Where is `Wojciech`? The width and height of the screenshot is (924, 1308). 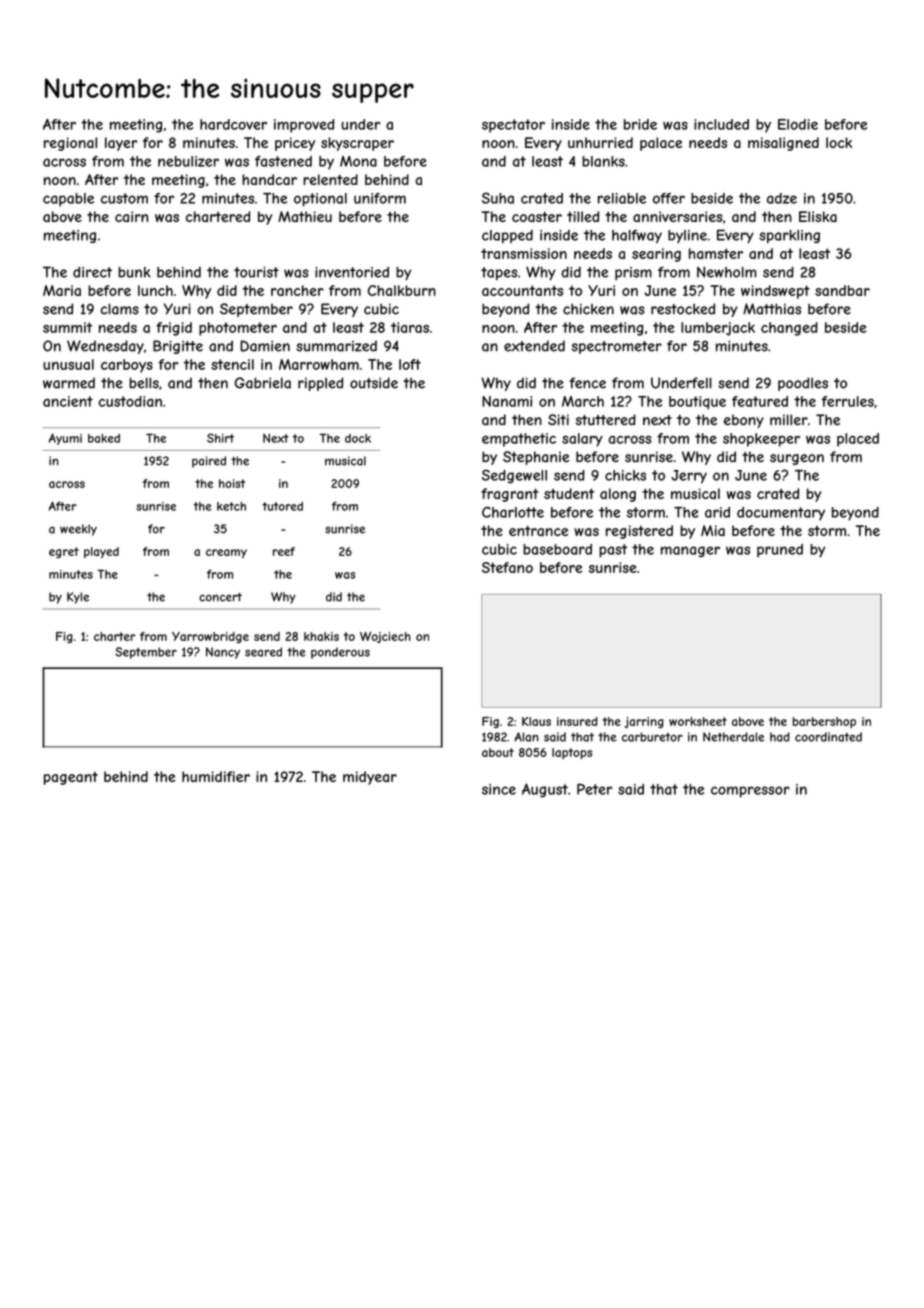
Wojciech is located at coordinates (385, 637).
